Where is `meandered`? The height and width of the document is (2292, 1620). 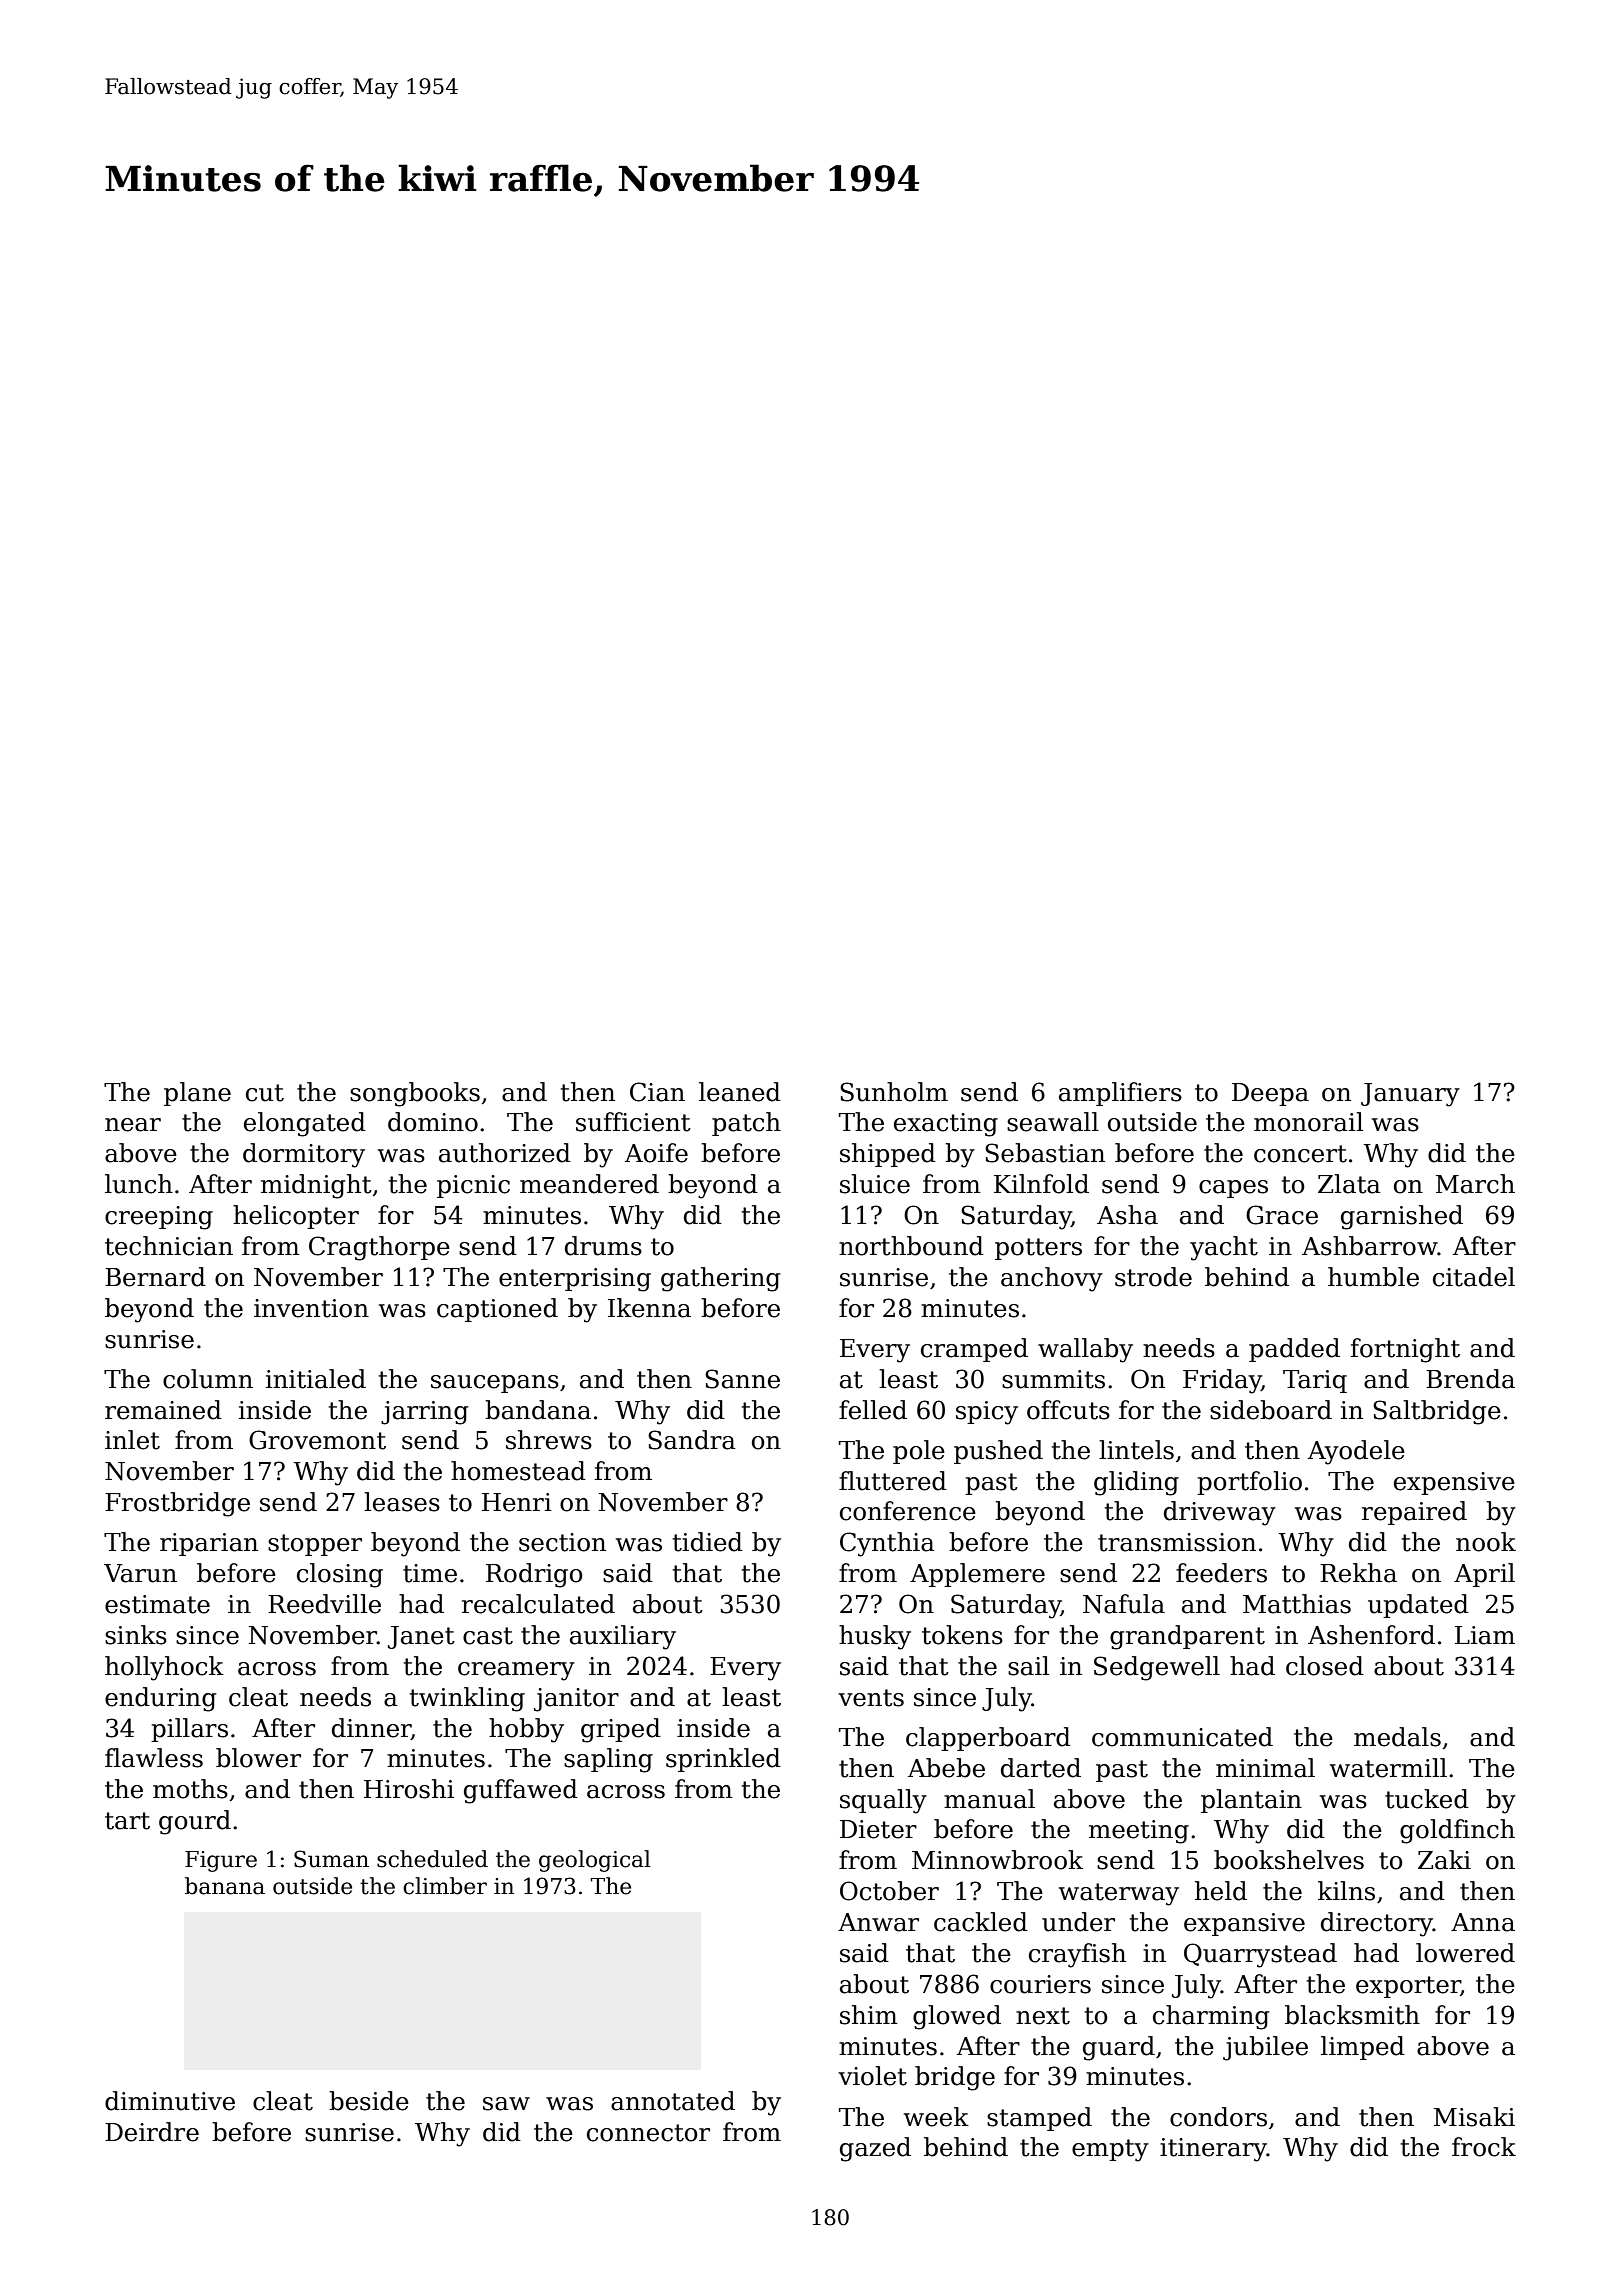 meandered is located at coordinates (589, 1184).
